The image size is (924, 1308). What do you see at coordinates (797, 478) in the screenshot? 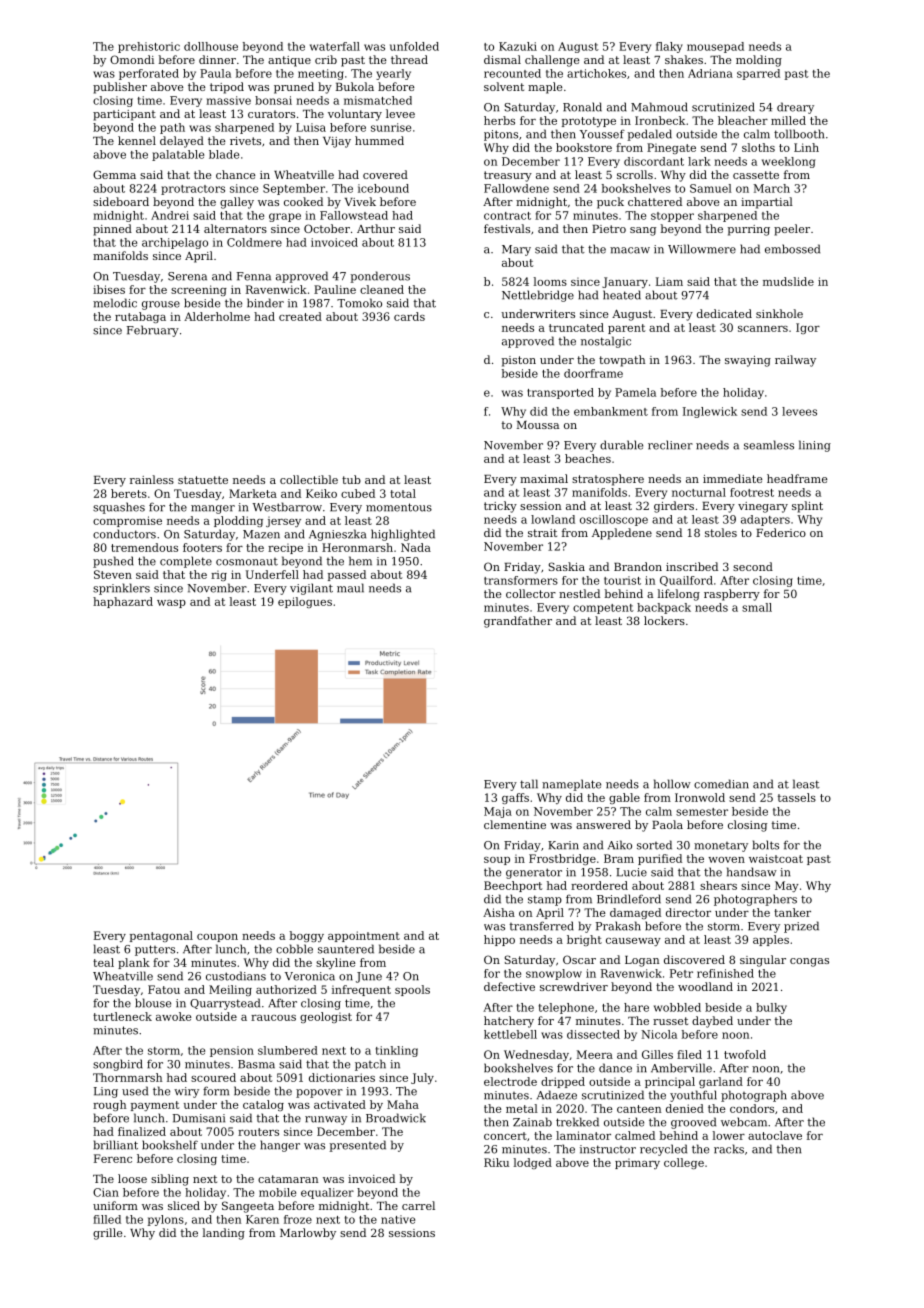
I see `headframe` at bounding box center [797, 478].
